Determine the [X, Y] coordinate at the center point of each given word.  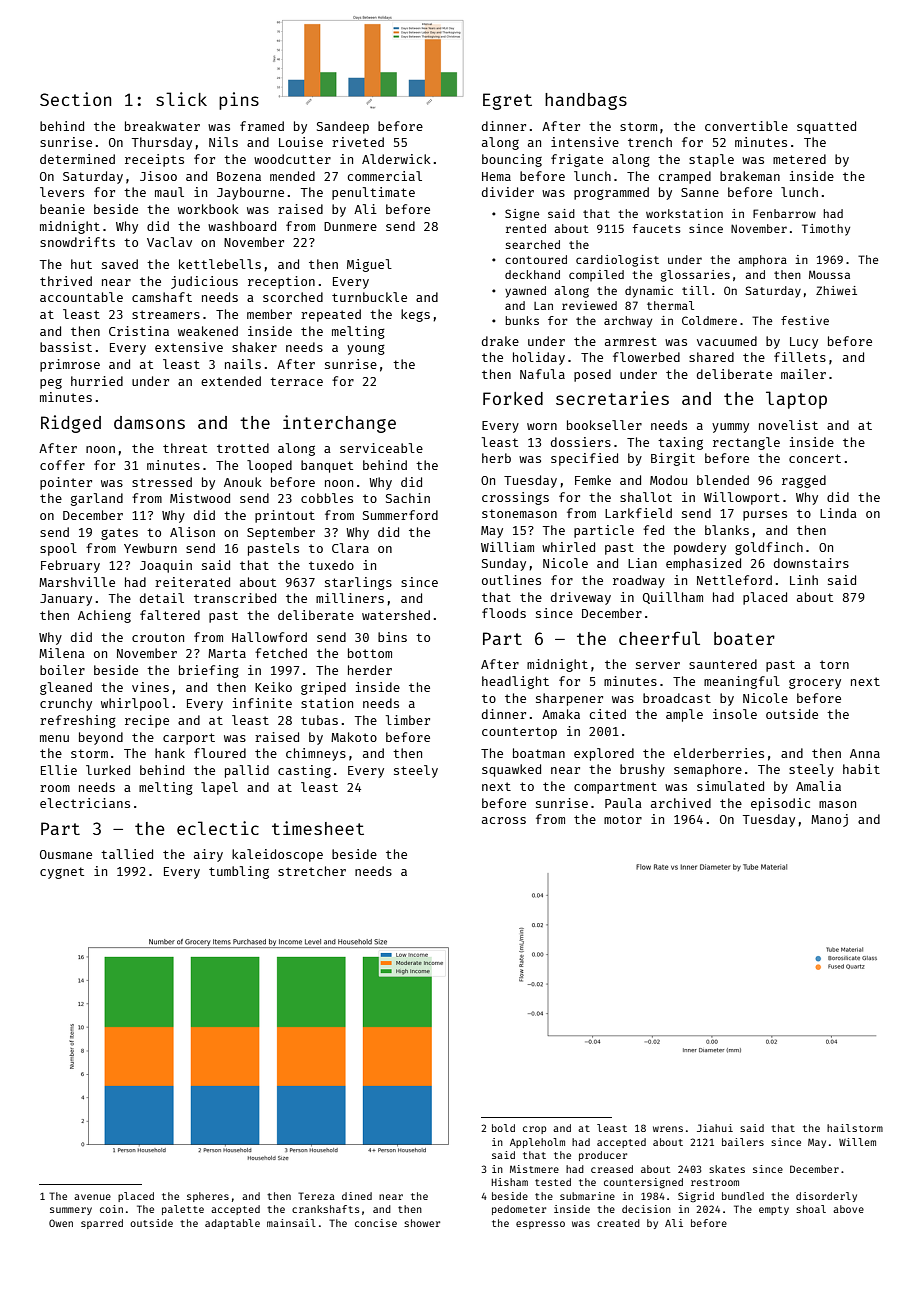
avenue [92, 1197]
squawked [511, 770]
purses [765, 516]
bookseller [604, 425]
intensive [585, 142]
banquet [327, 466]
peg [51, 384]
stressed [162, 482]
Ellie [59, 770]
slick [181, 99]
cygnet [62, 873]
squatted [826, 127]
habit [861, 769]
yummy [730, 428]
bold [503, 1128]
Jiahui [715, 1128]
